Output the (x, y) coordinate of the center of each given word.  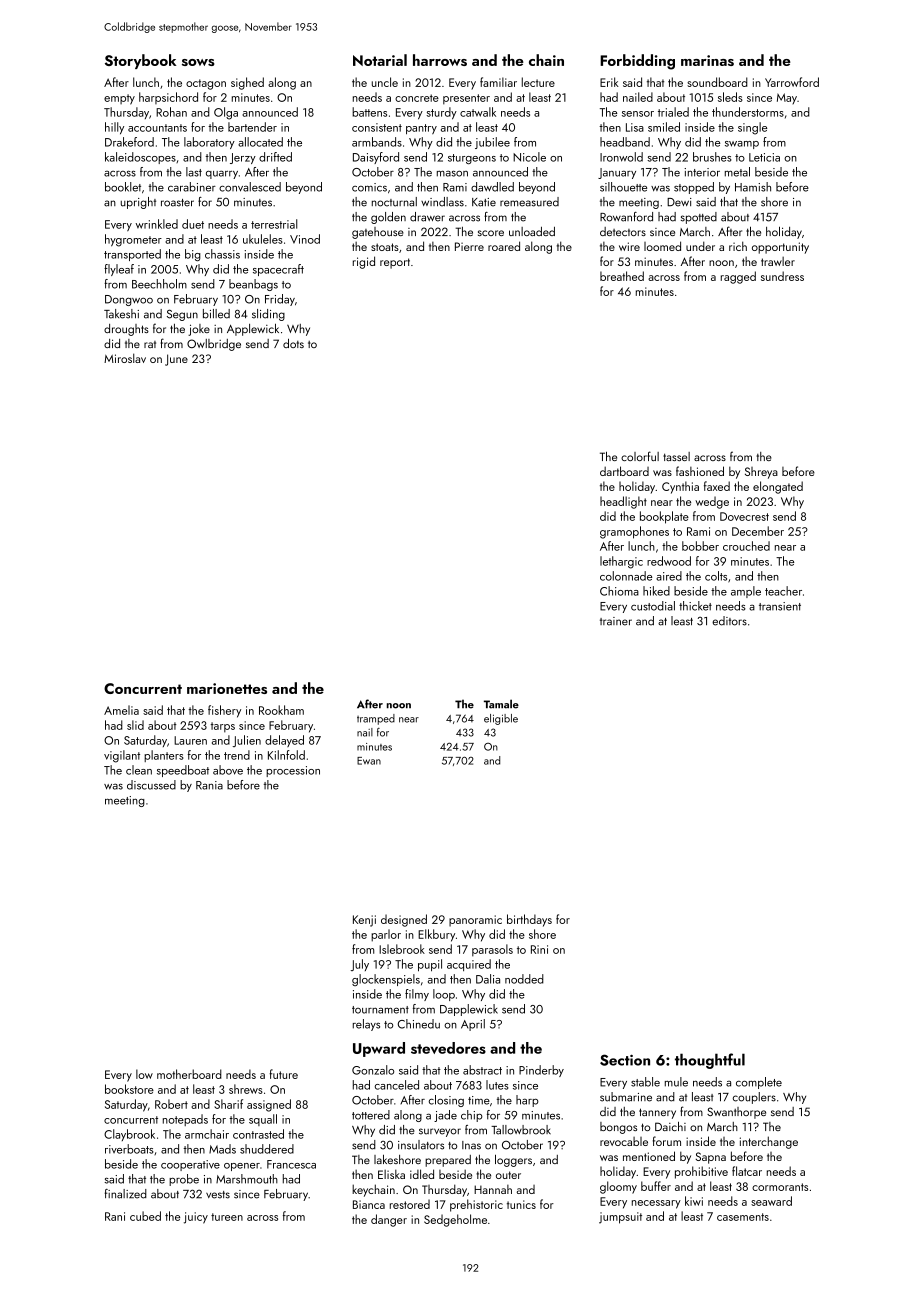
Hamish (753, 187)
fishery (224, 711)
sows (198, 62)
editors (729, 621)
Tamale (501, 704)
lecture (538, 82)
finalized (126, 1194)
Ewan (369, 761)
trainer (616, 621)
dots (293, 343)
